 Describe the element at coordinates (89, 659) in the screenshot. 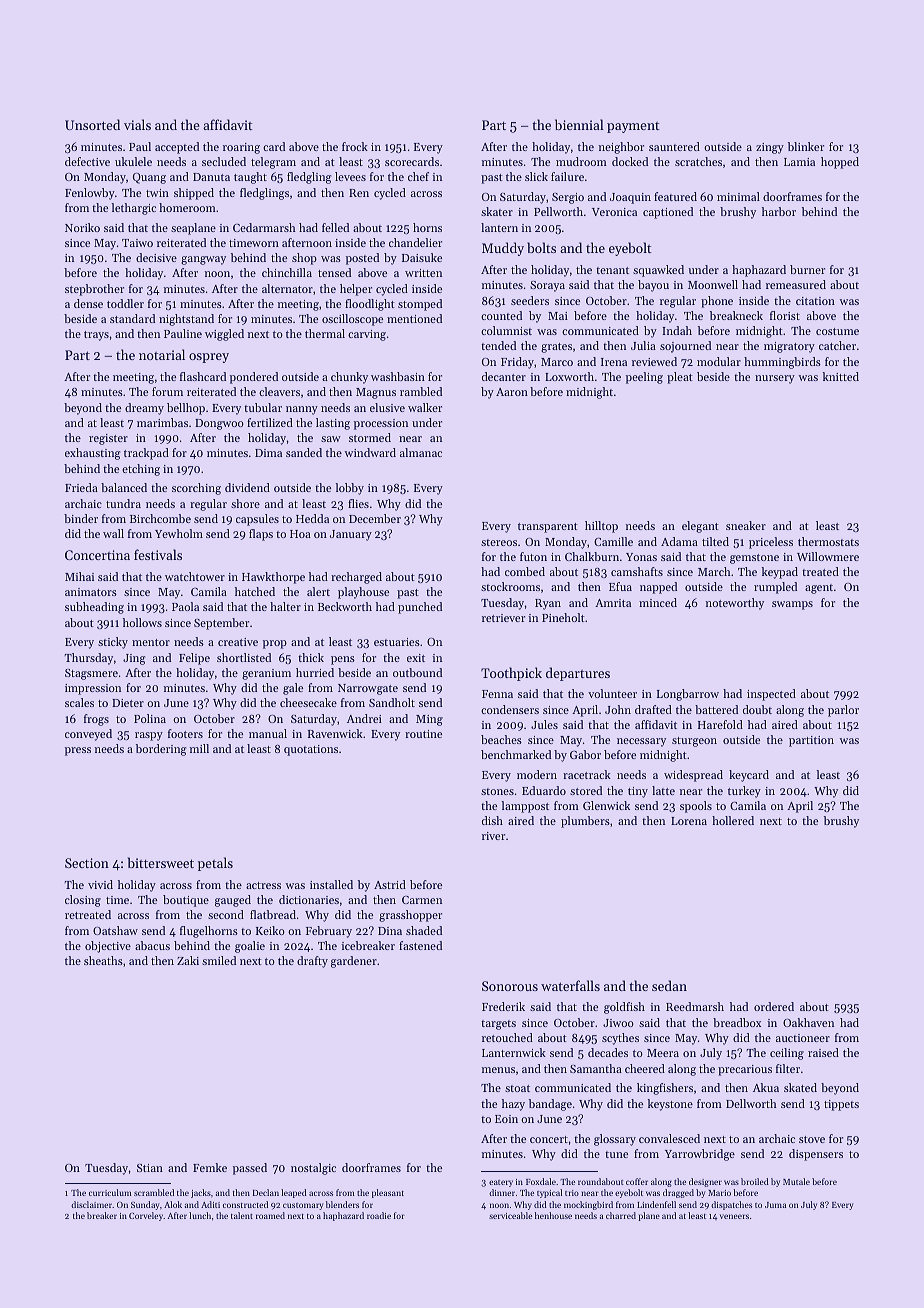

I see `Thursday` at that location.
